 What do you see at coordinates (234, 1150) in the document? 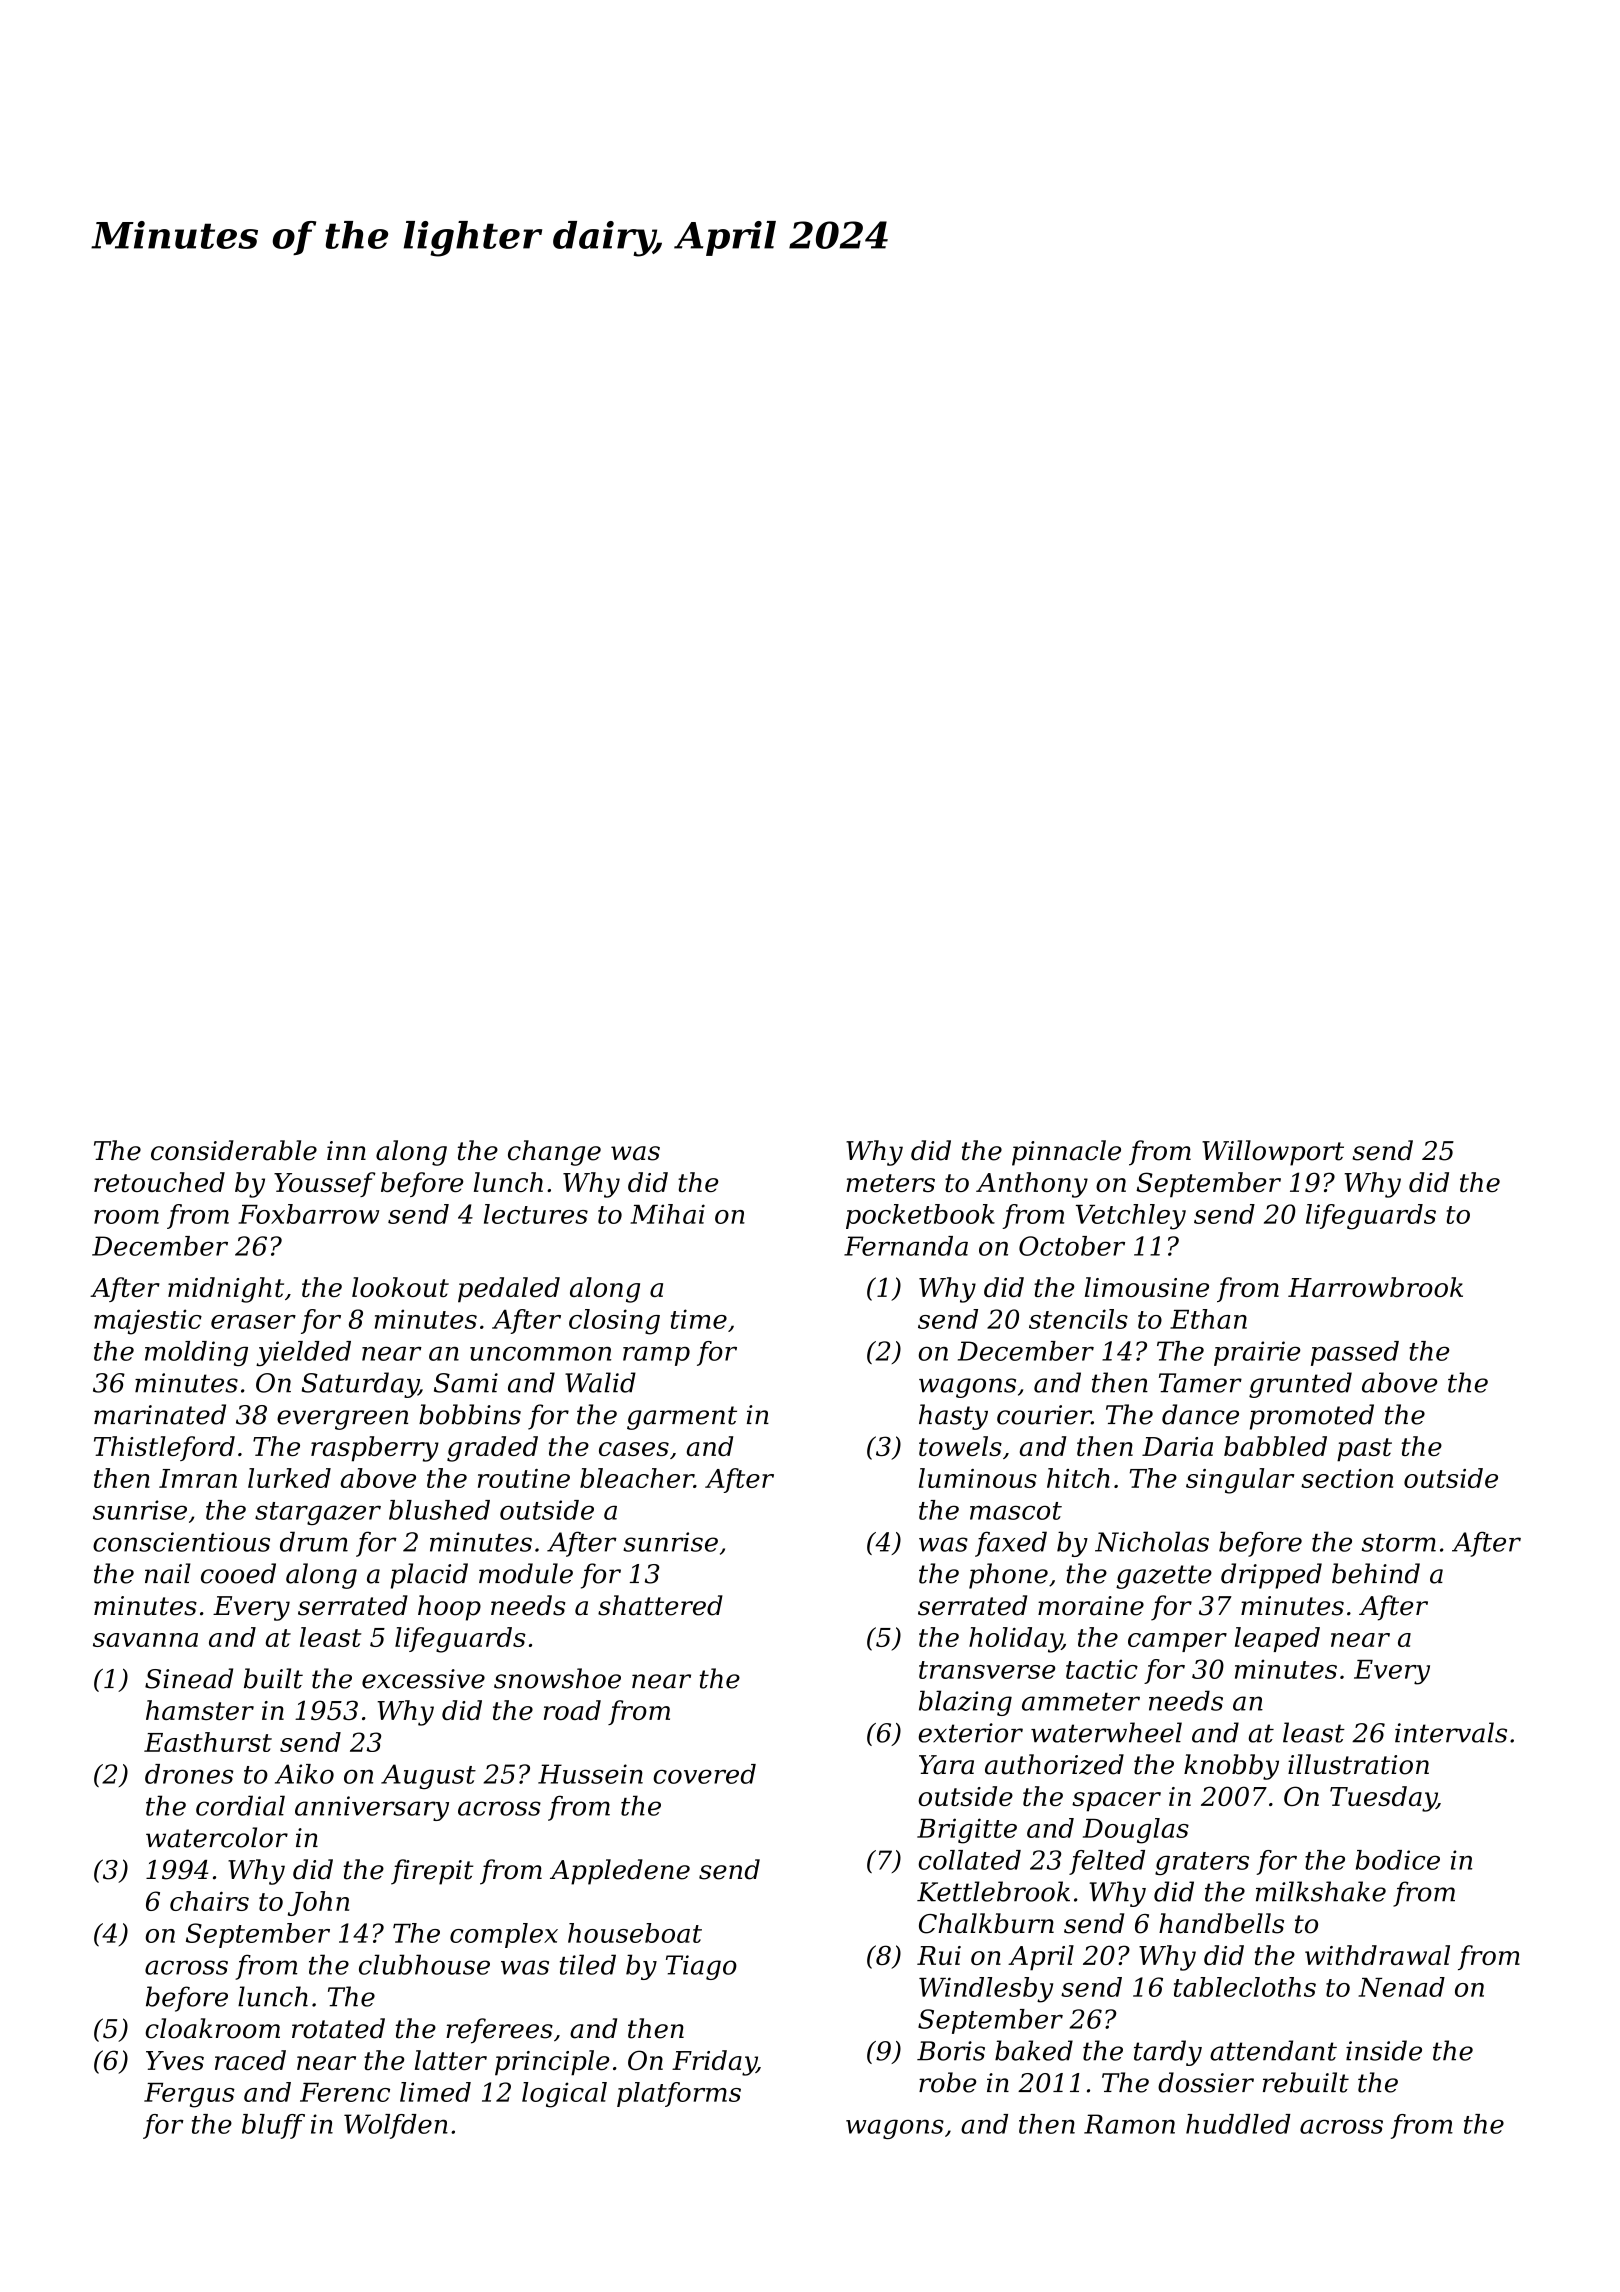
I see `considerable` at bounding box center [234, 1150].
